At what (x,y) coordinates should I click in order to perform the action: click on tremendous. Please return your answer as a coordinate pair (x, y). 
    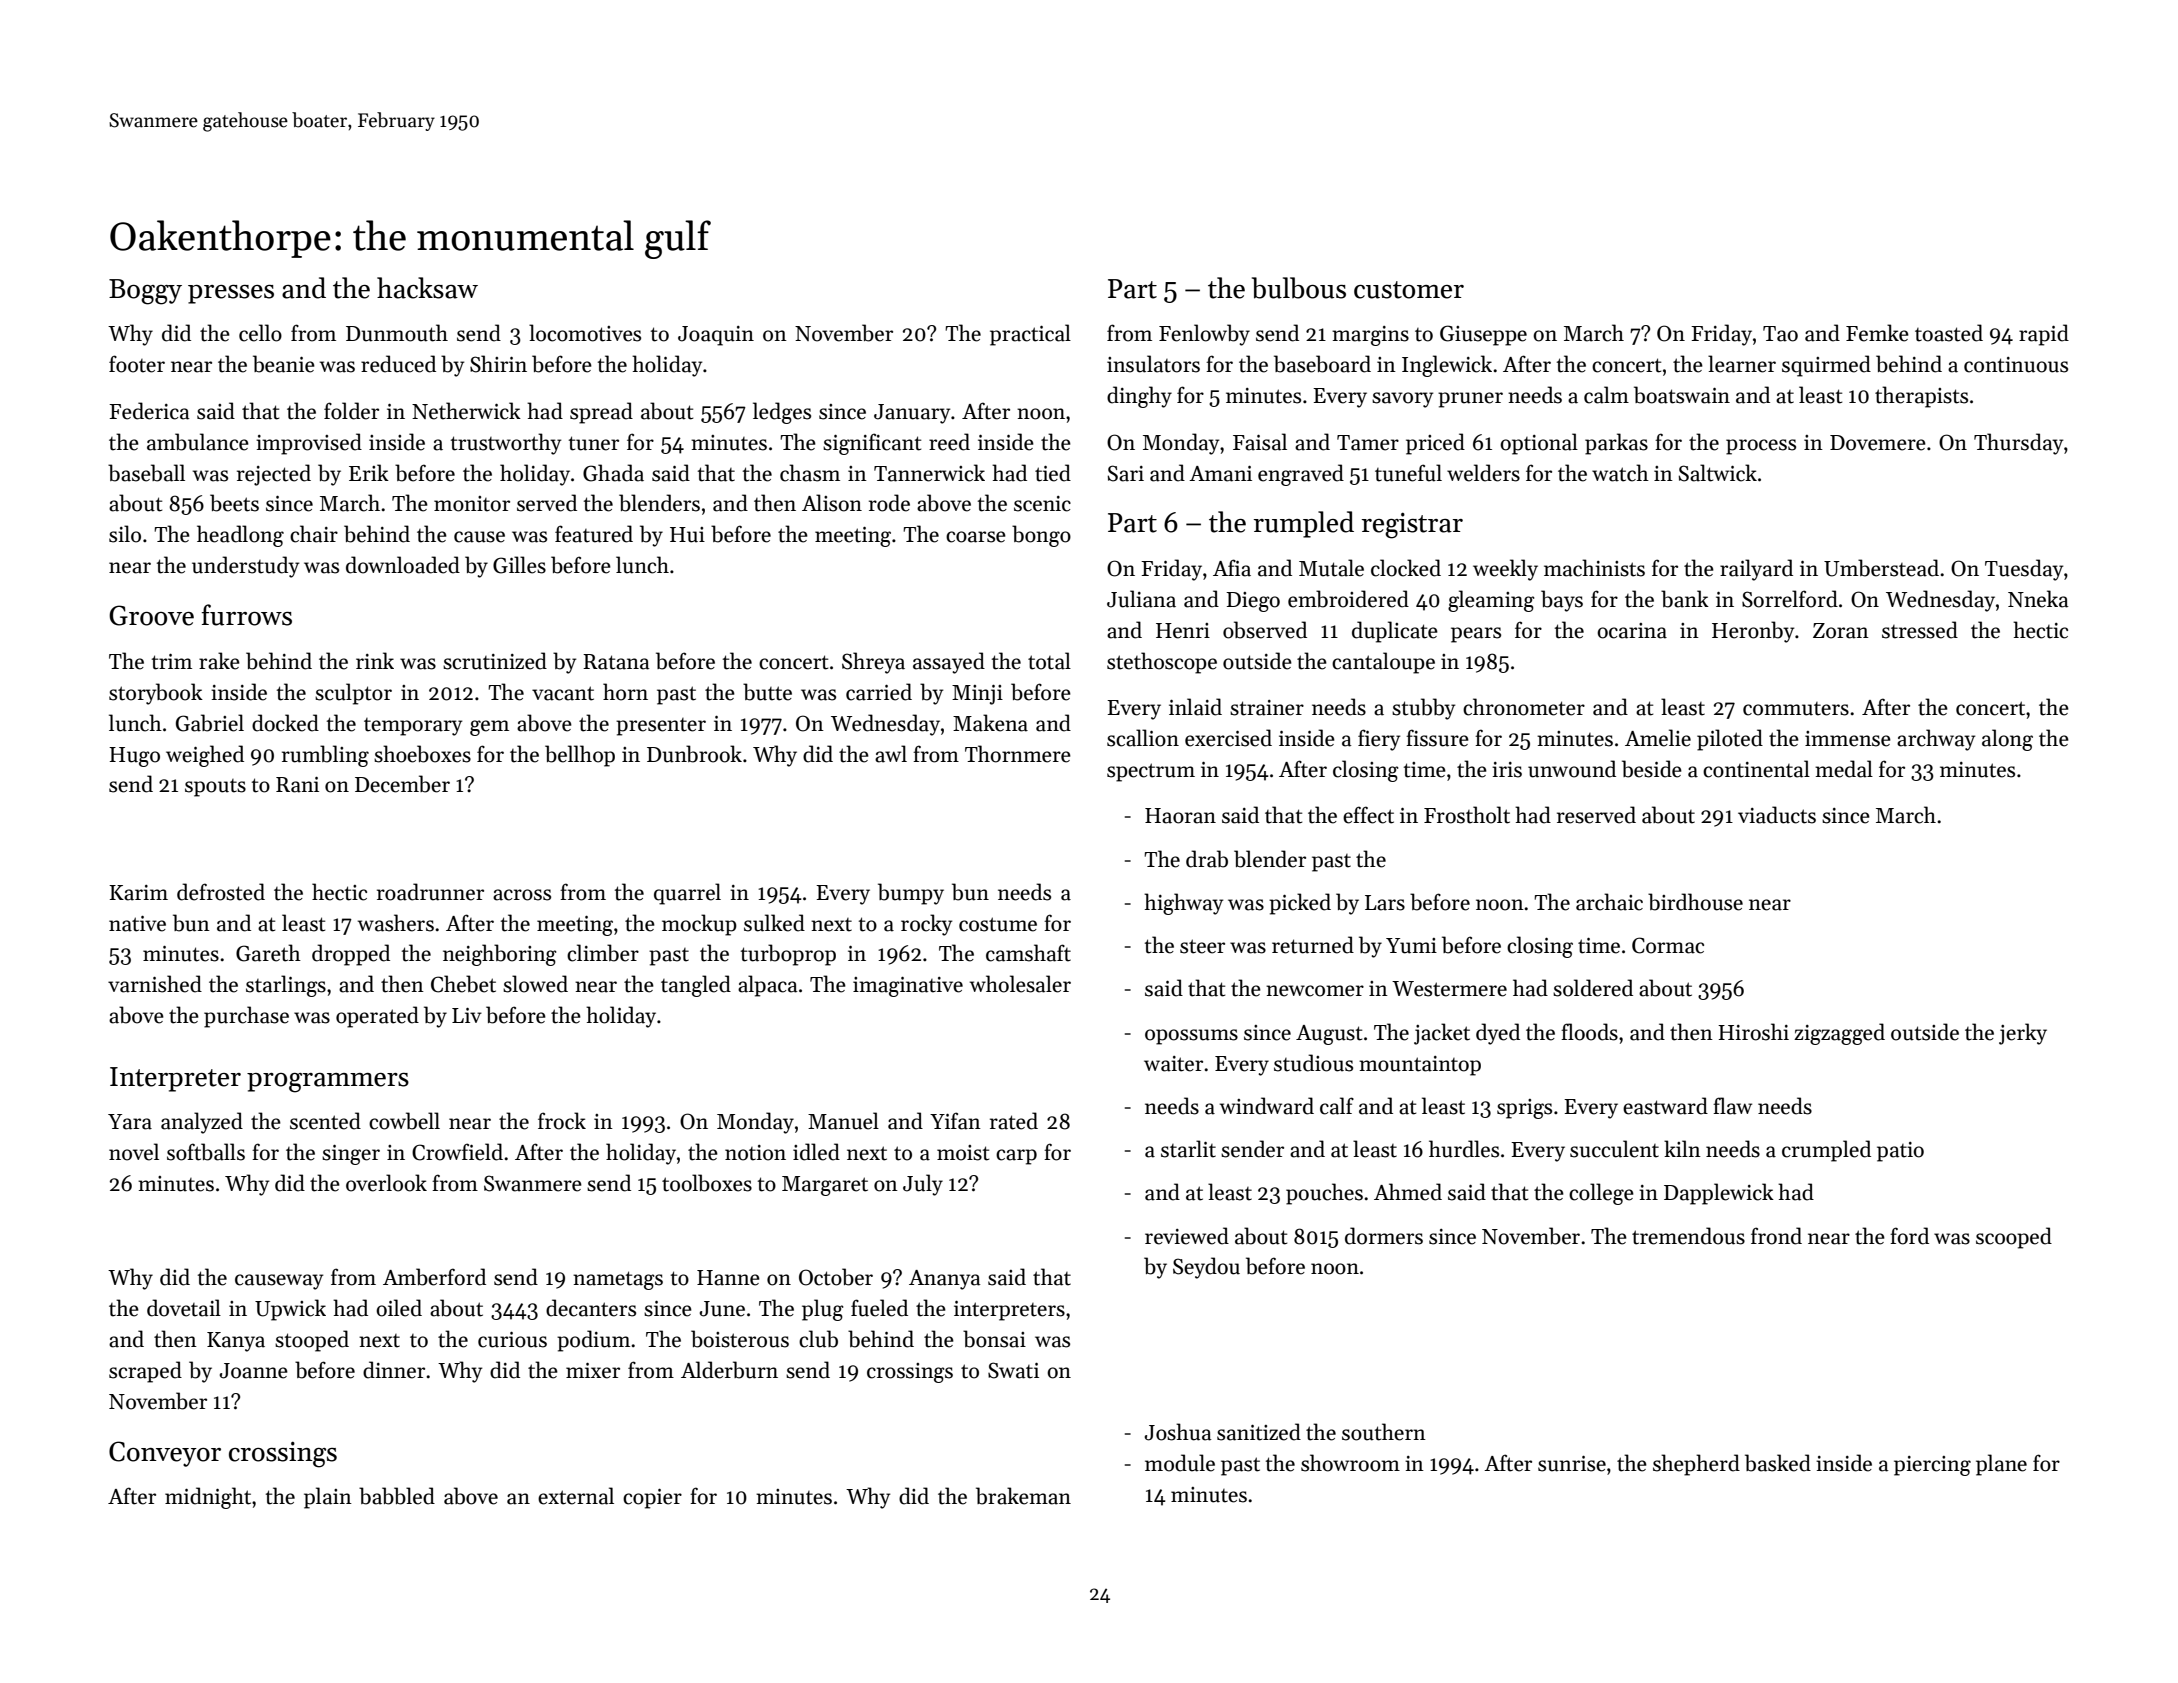
    Looking at the image, I should click on (1688, 1236).
